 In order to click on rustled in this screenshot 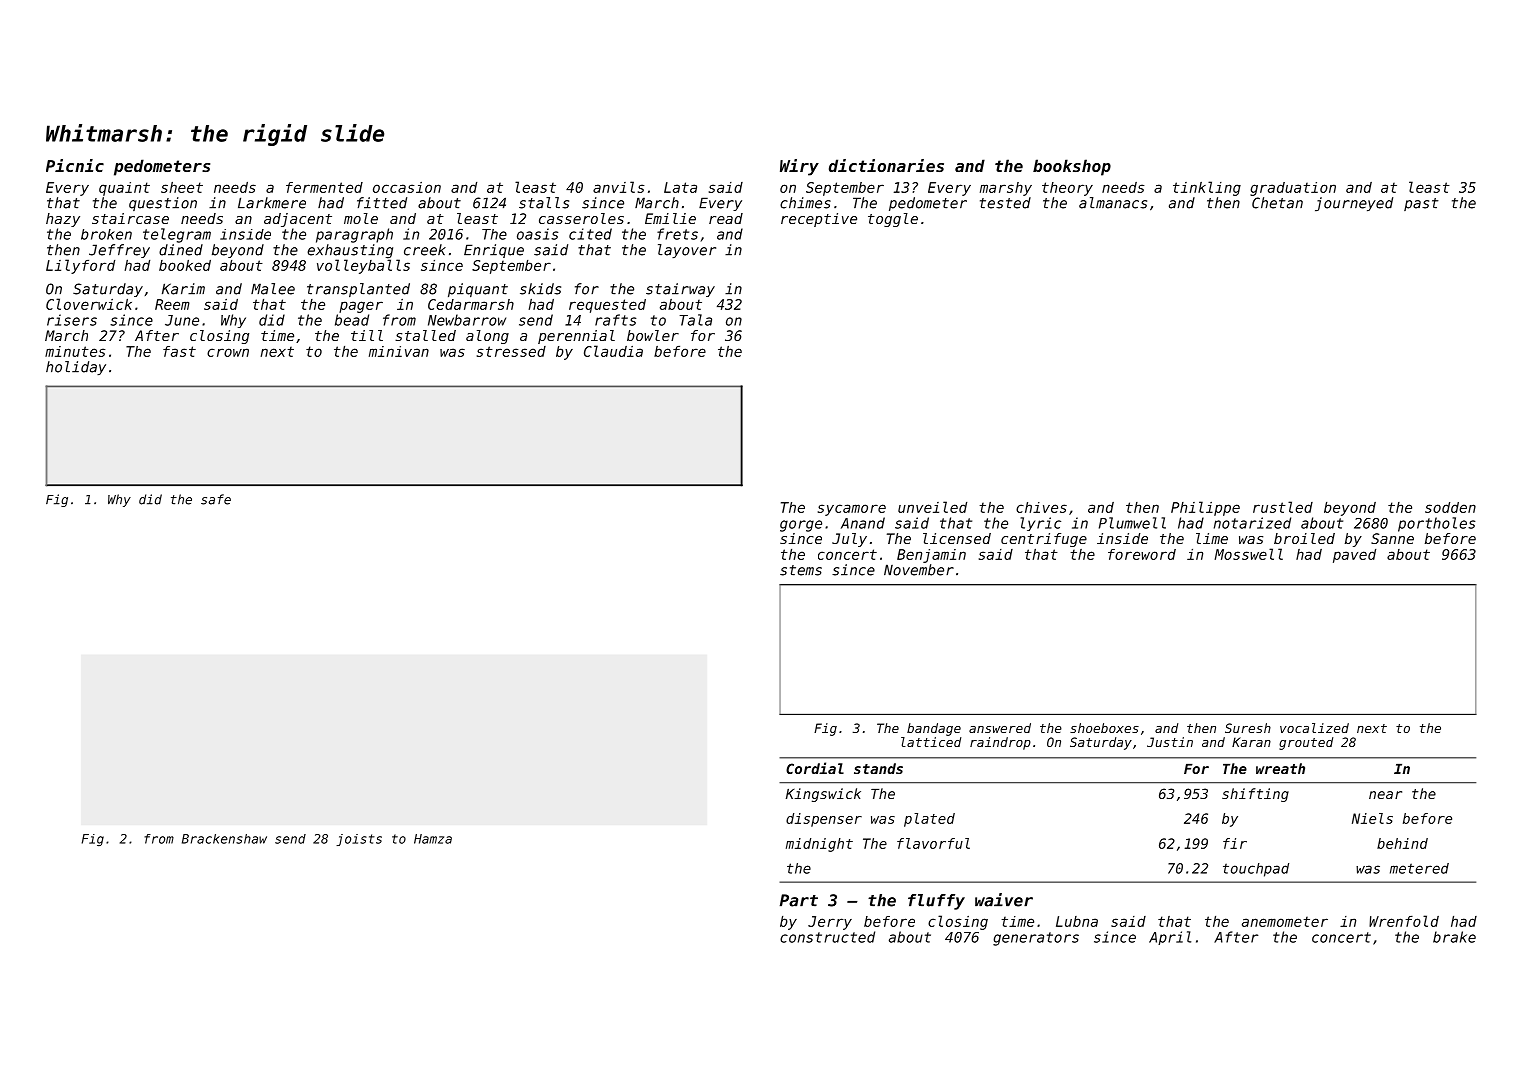, I will do `click(1283, 507)`.
